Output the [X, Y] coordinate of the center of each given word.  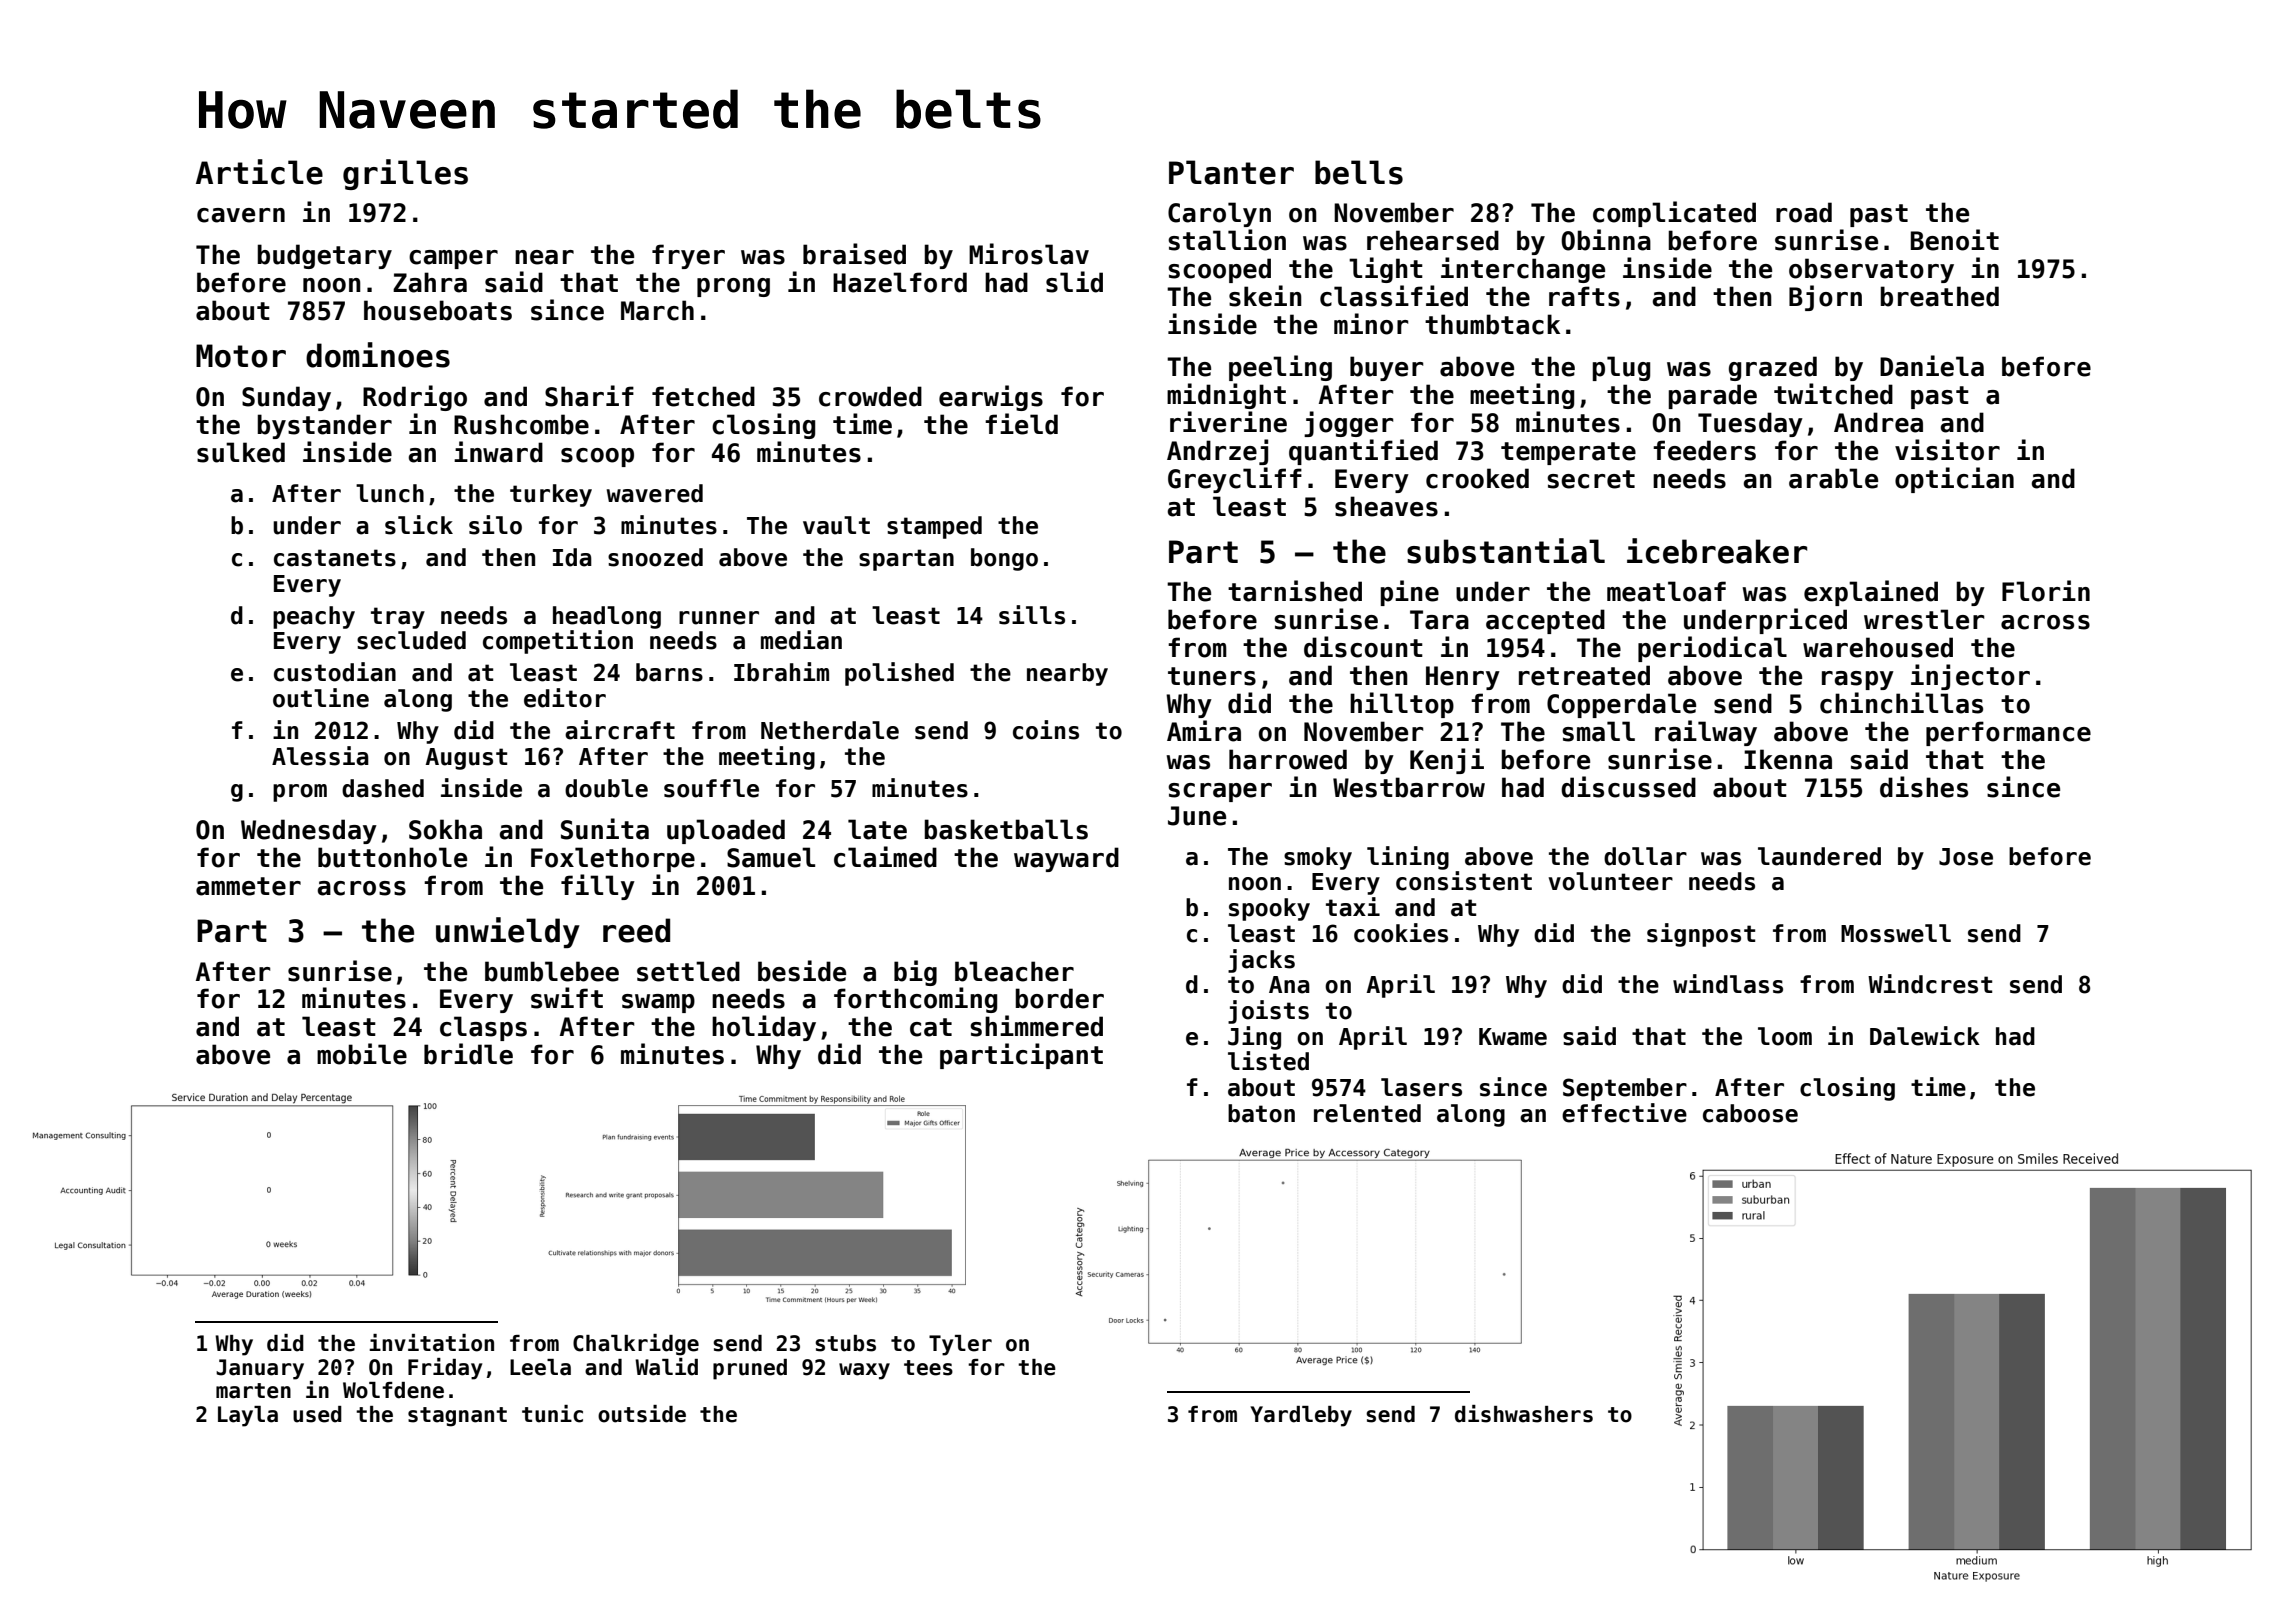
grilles [405, 174]
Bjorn [1825, 298]
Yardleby [1301, 1416]
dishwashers [1524, 1414]
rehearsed [1433, 240]
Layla [248, 1416]
